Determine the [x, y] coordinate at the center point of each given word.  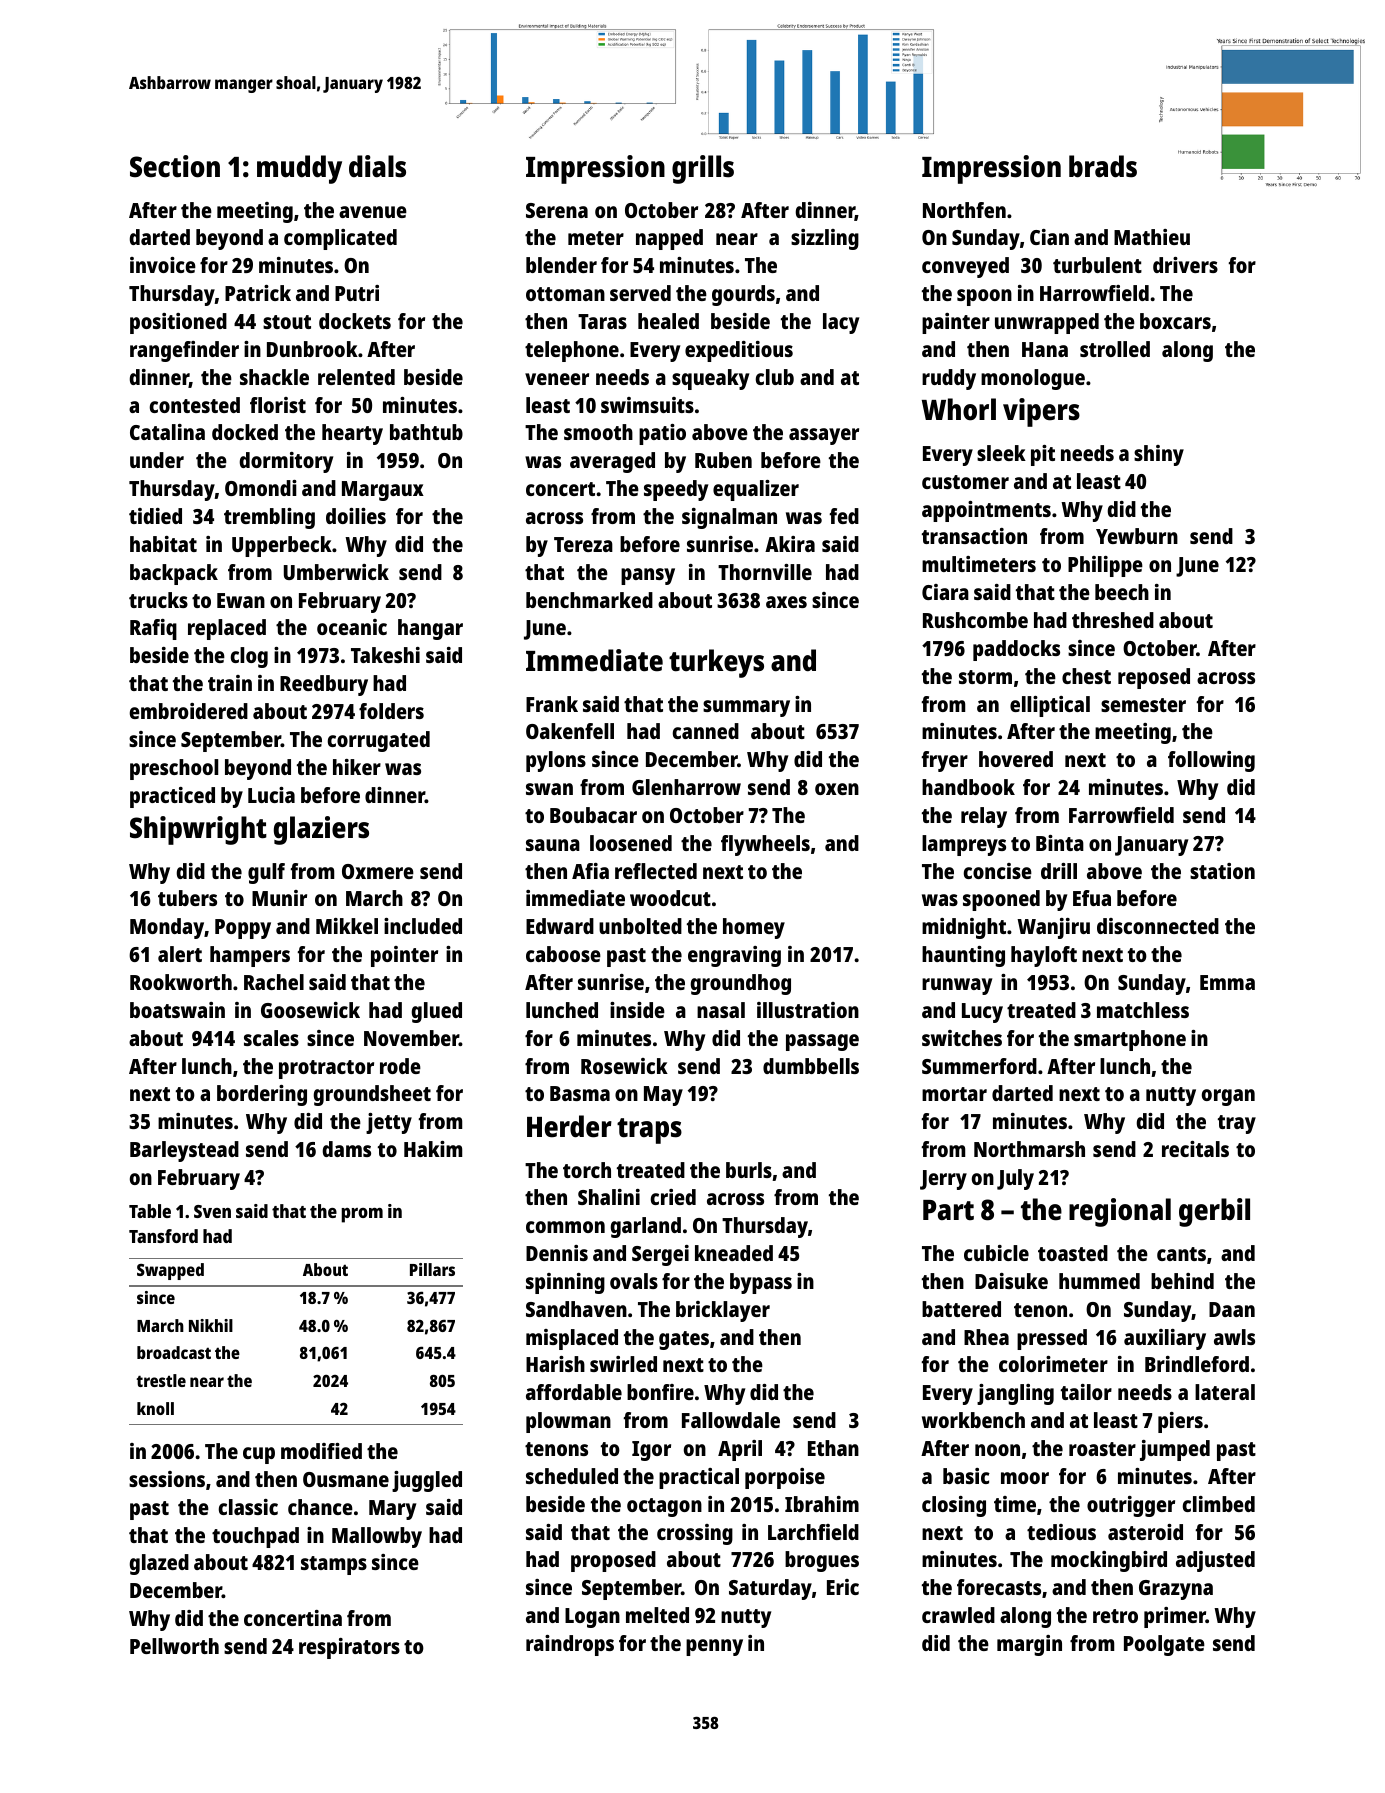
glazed [159, 1564]
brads [1103, 166]
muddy [299, 169]
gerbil [1214, 1212]
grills [703, 169]
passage [822, 1042]
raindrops [570, 1645]
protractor [326, 1069]
